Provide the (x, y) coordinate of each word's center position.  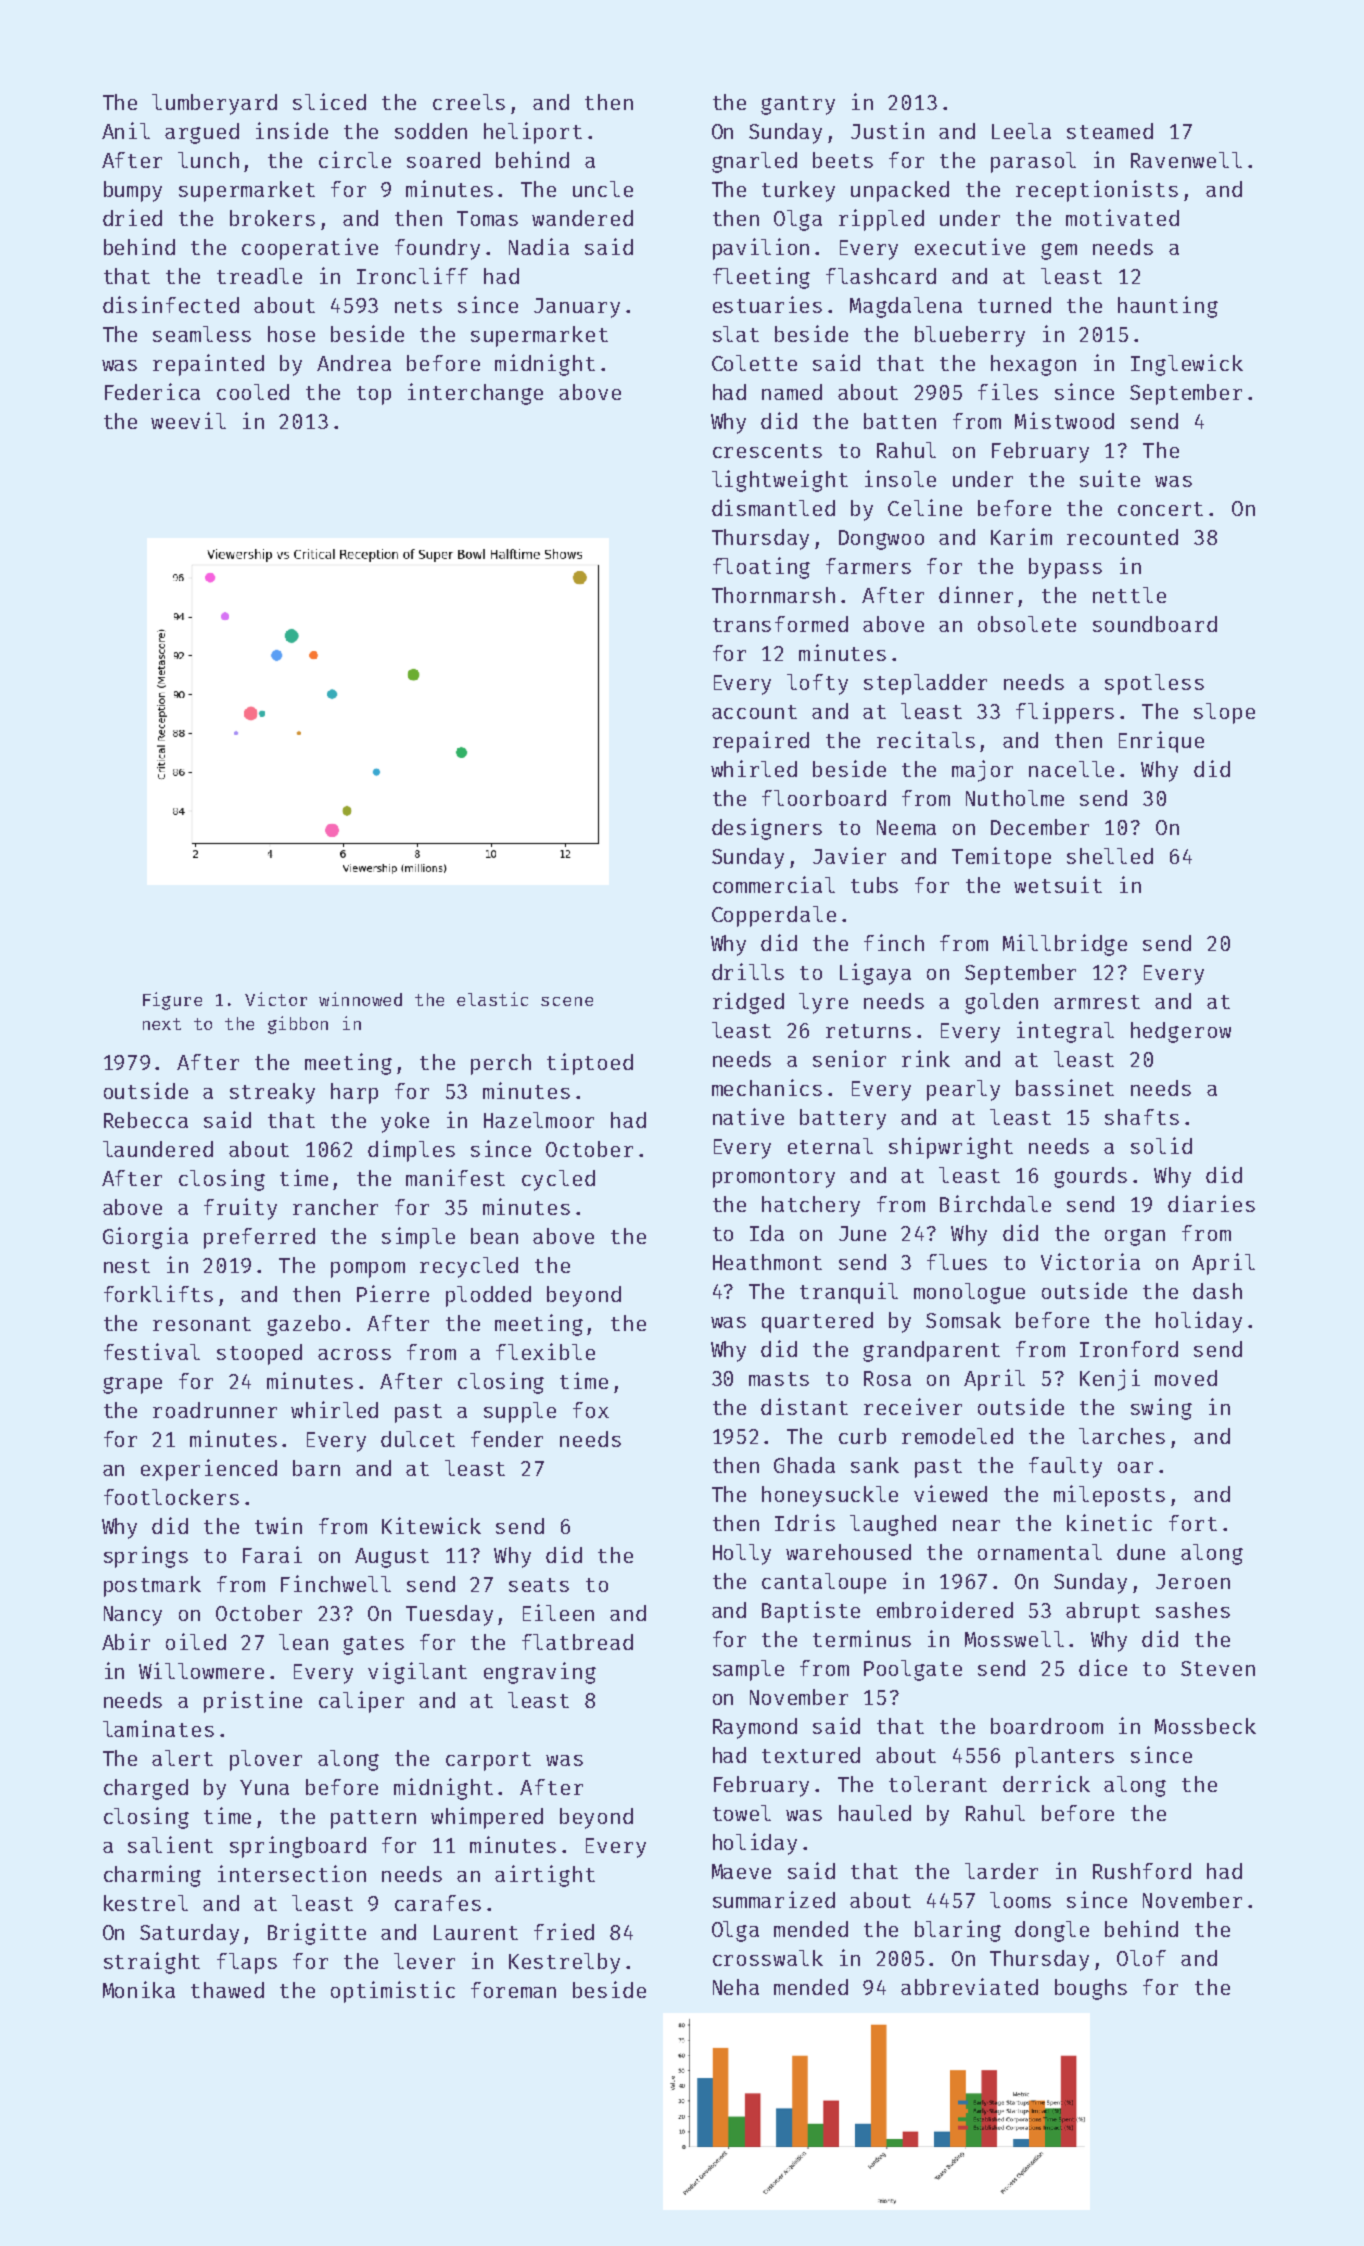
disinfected (171, 304)
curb (862, 1436)
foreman (513, 1990)
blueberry (970, 336)
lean (303, 1642)
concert (1160, 509)
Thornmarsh (773, 595)
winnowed (360, 999)
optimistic (393, 1992)
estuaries (767, 304)
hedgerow (1181, 1032)
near (976, 1525)
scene (567, 1001)
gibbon (298, 1025)
